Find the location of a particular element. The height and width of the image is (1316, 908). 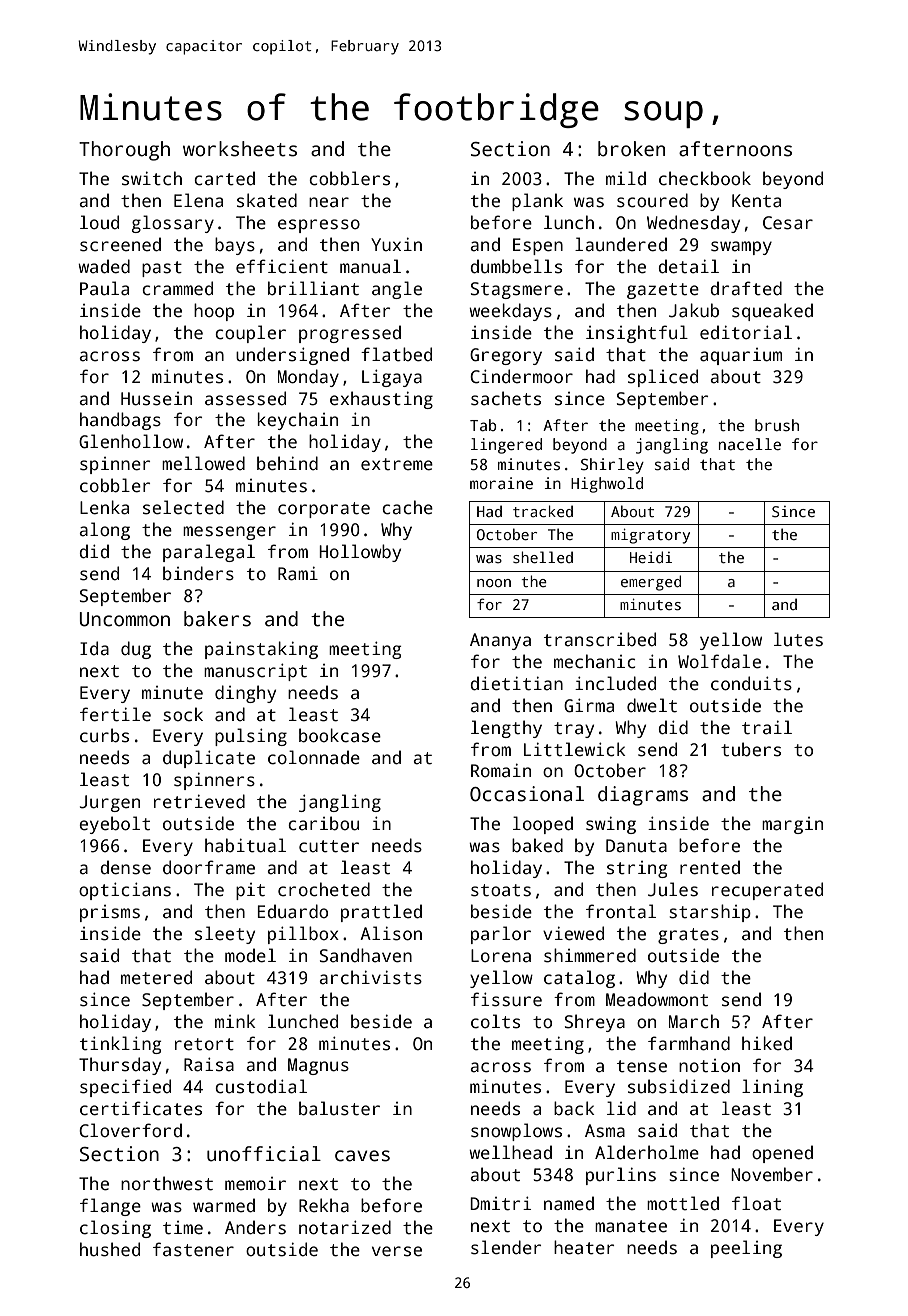

Thorough is located at coordinates (124, 151).
